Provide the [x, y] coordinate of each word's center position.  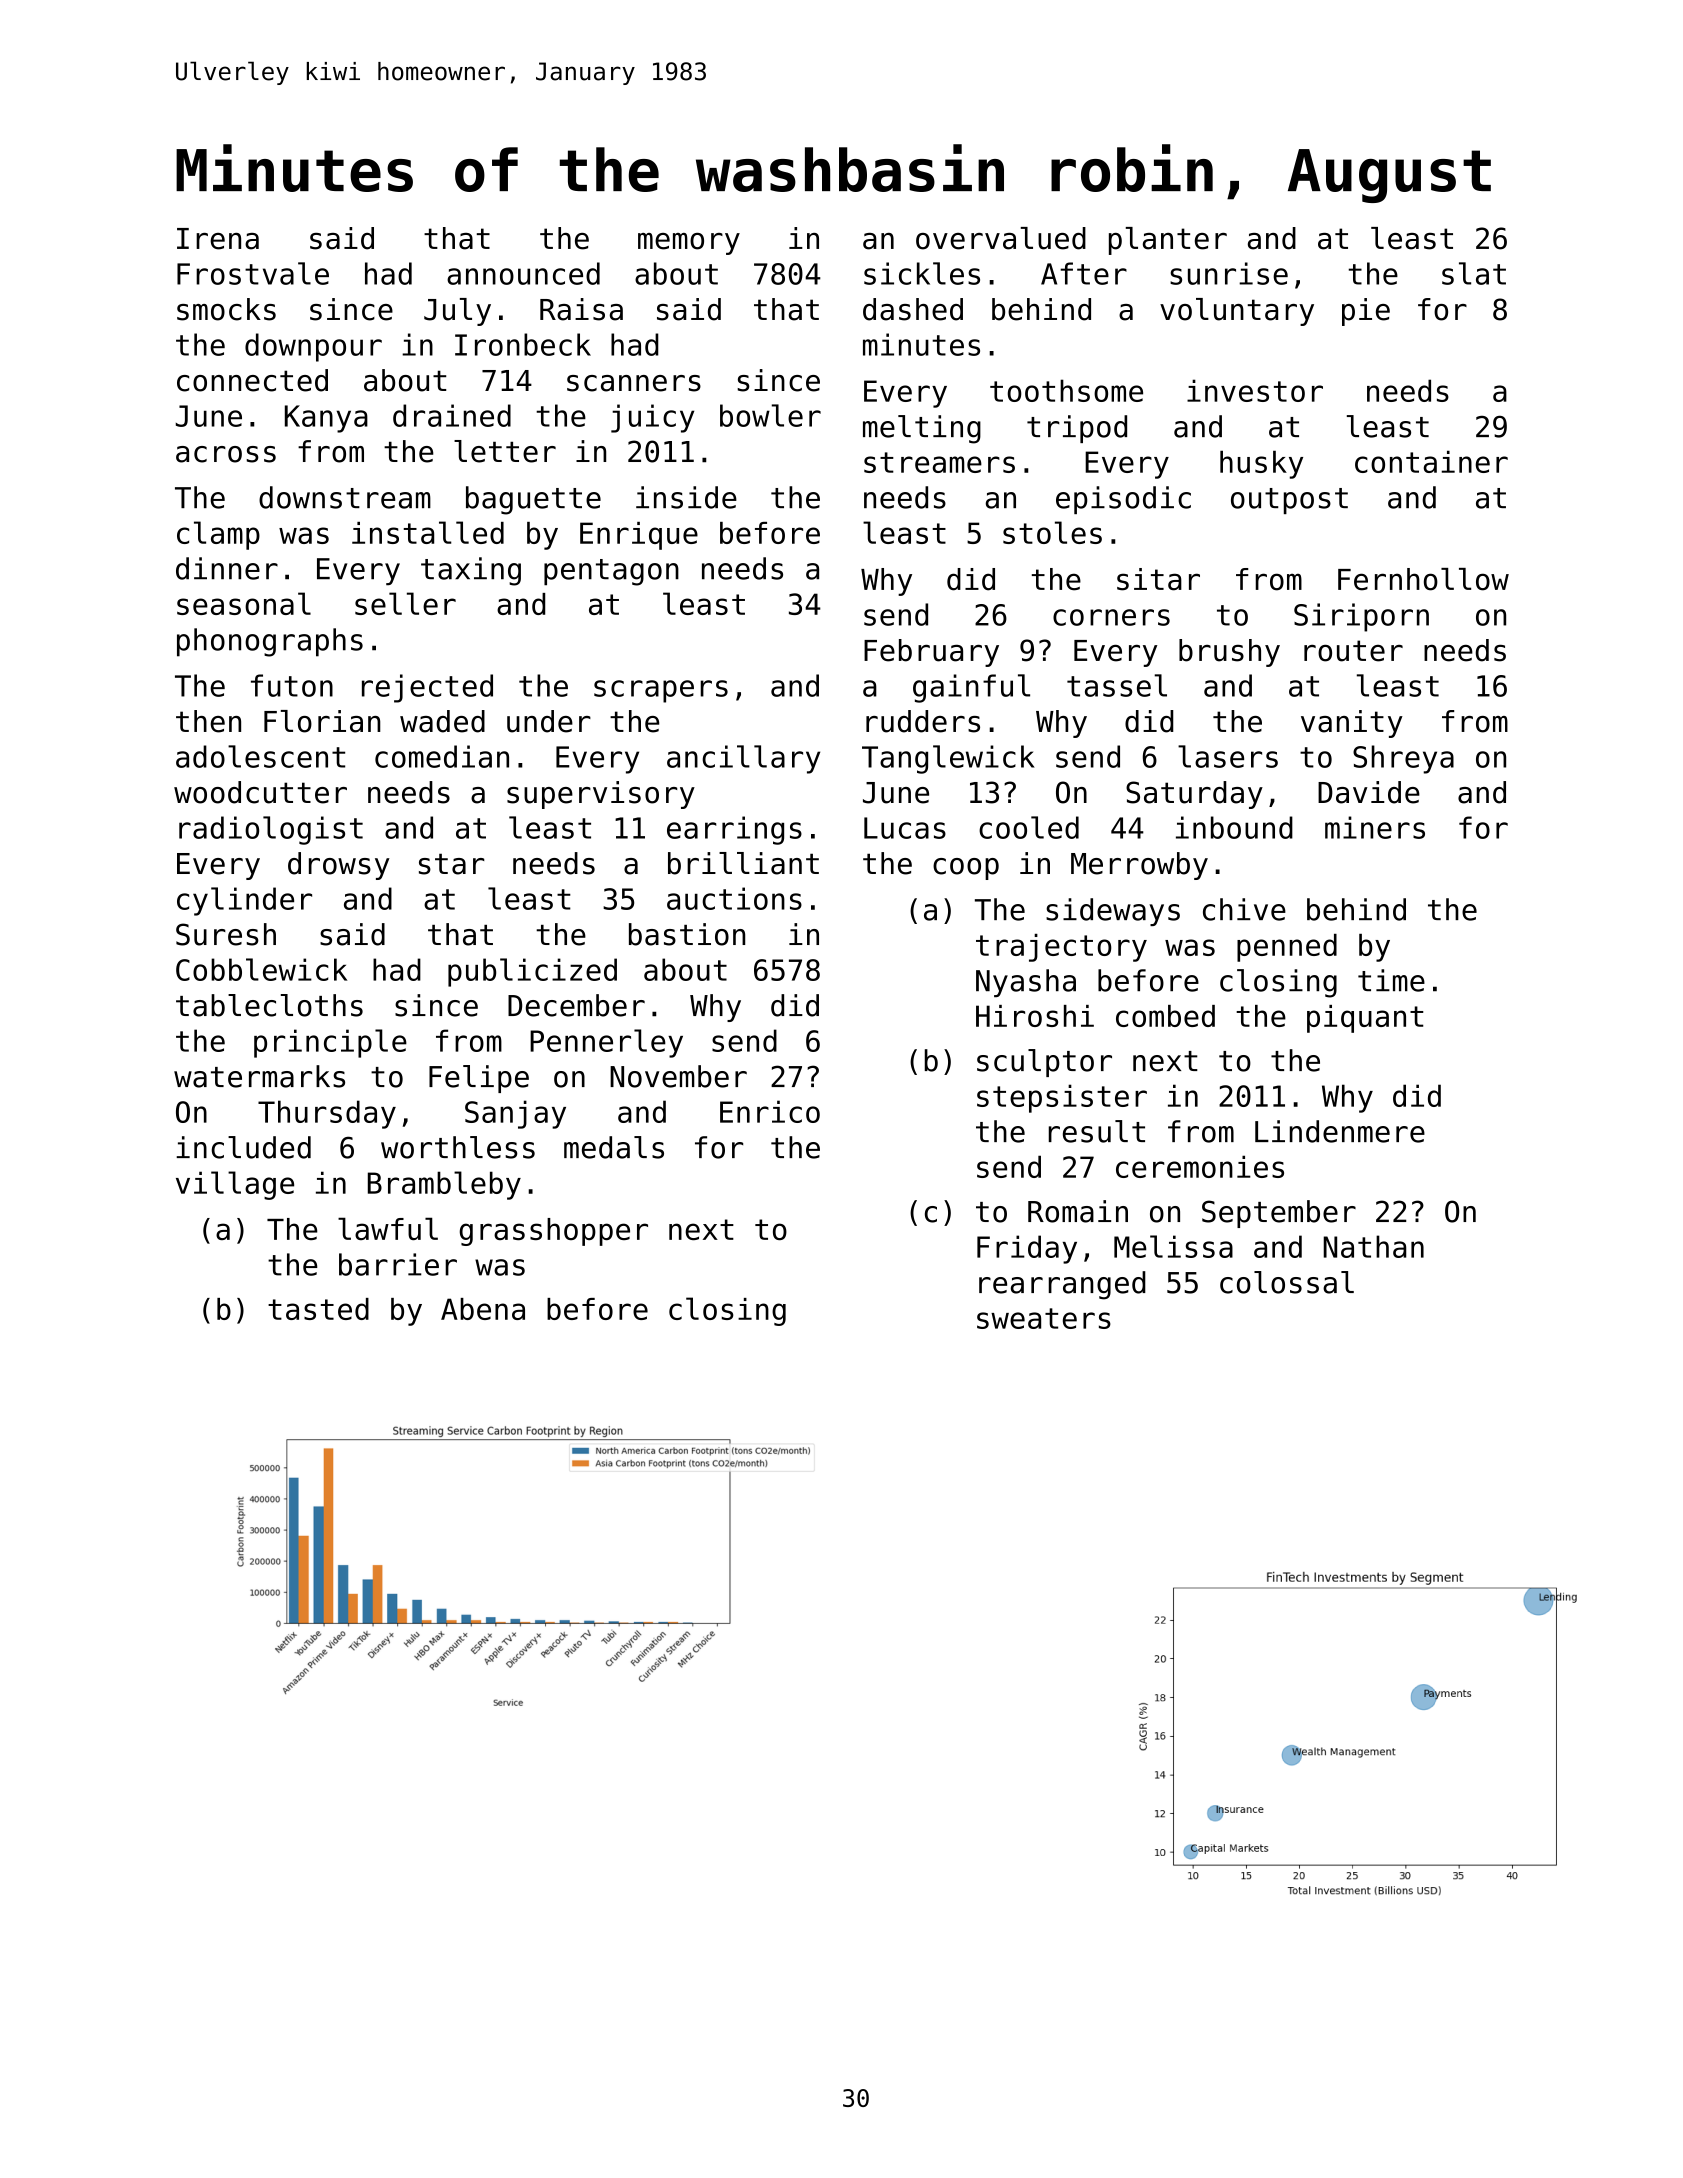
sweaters [1044, 1318]
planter [1168, 241]
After [1084, 273]
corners [1111, 617]
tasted [318, 1309]
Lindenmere [1340, 1131]
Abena [483, 1309]
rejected [427, 688]
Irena [218, 239]
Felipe [479, 1079]
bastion [687, 934]
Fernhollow [1423, 579]
